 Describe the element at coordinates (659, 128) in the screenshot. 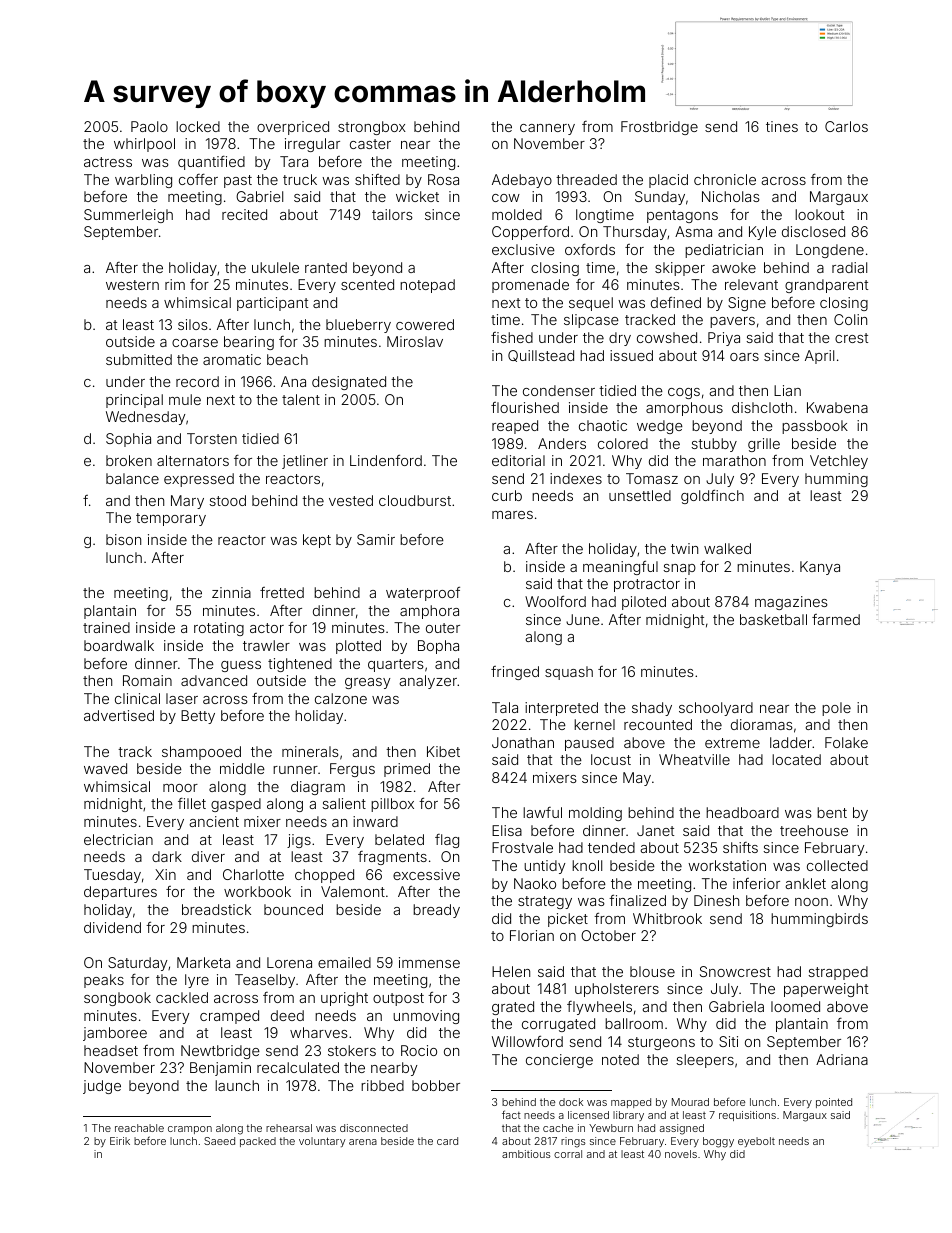

I see `Frostbridge` at that location.
